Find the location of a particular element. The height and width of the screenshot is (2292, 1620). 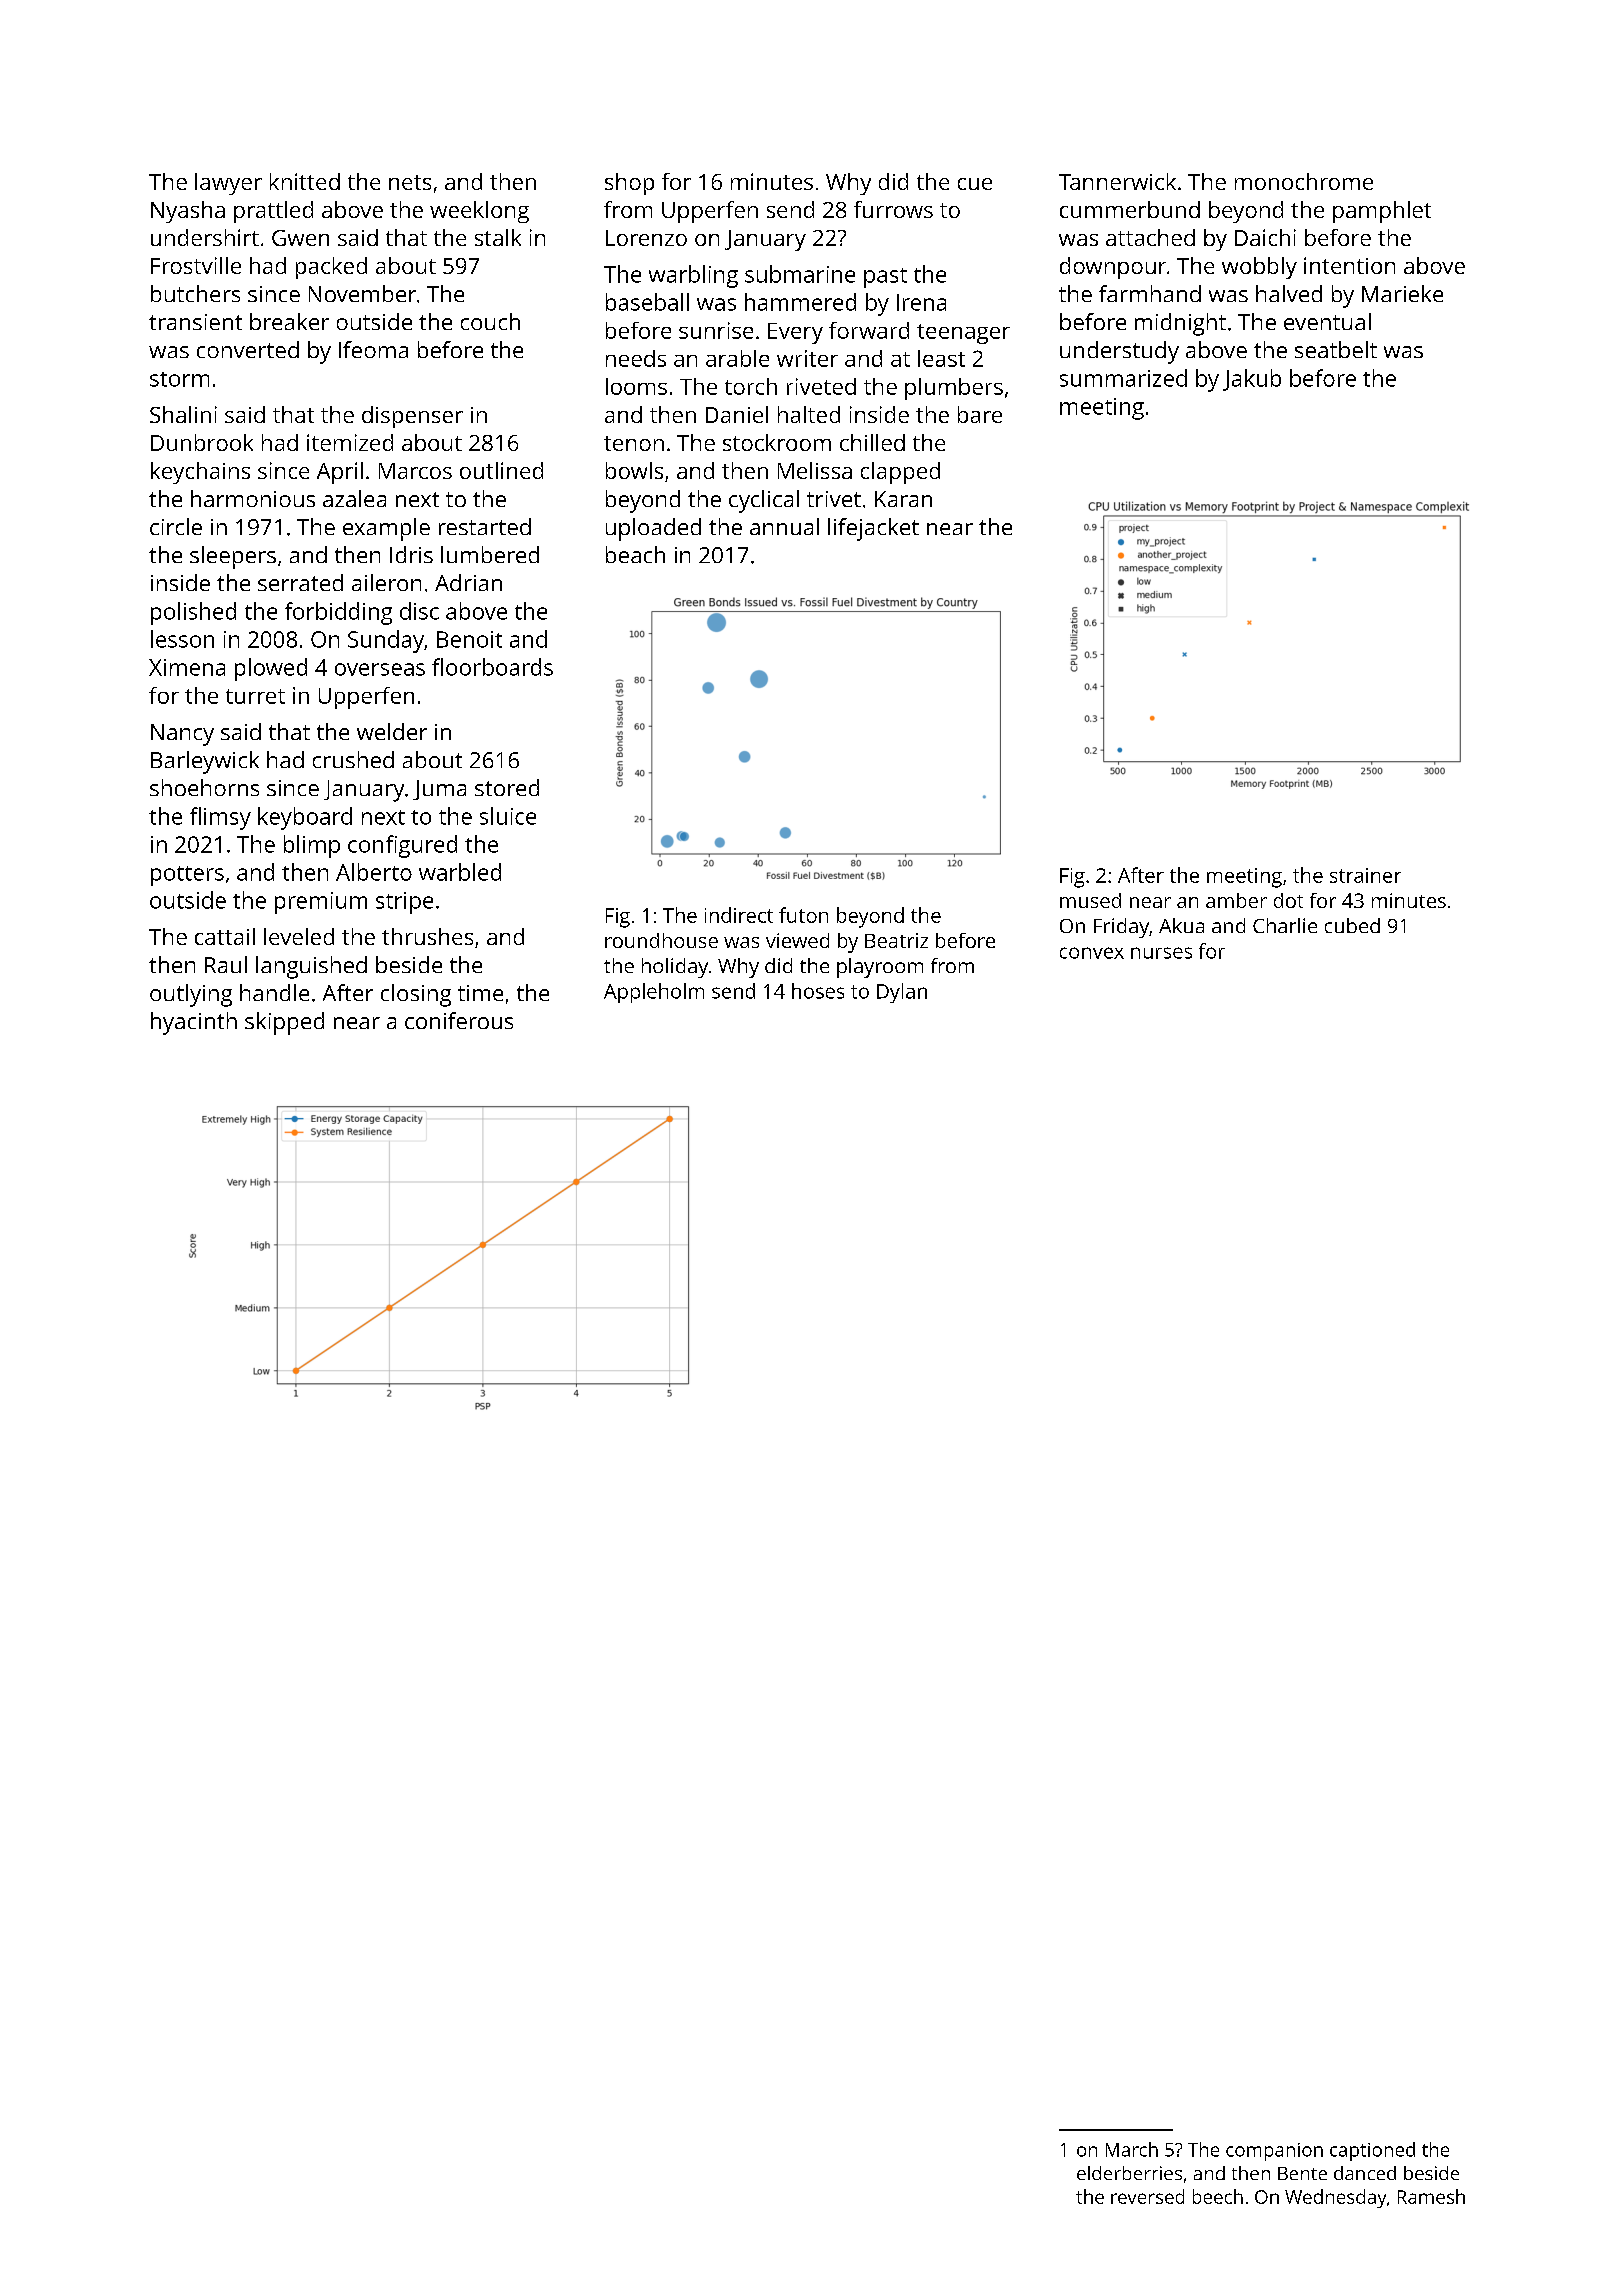

Daniel is located at coordinates (737, 414).
